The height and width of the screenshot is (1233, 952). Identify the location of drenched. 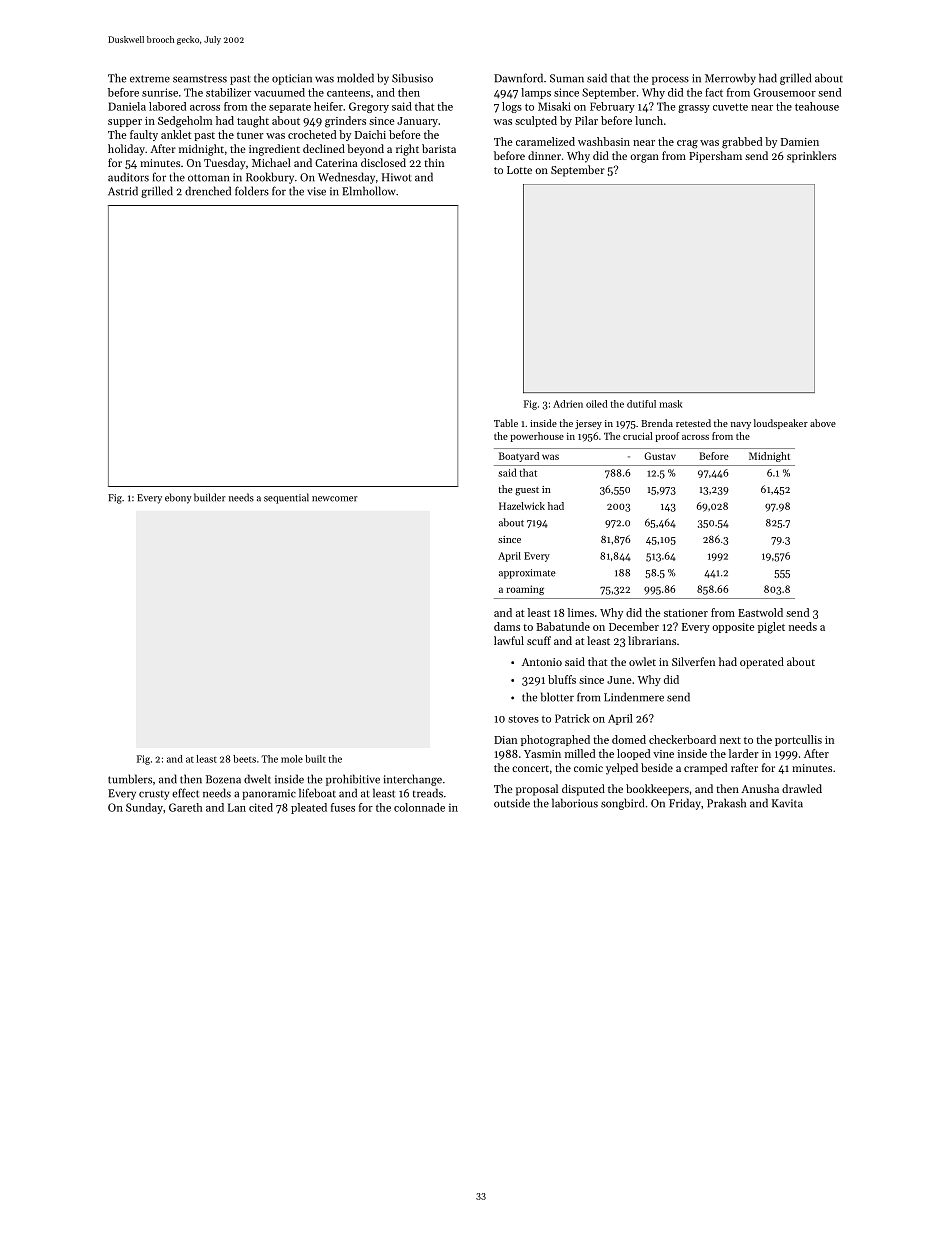
(208, 191).
